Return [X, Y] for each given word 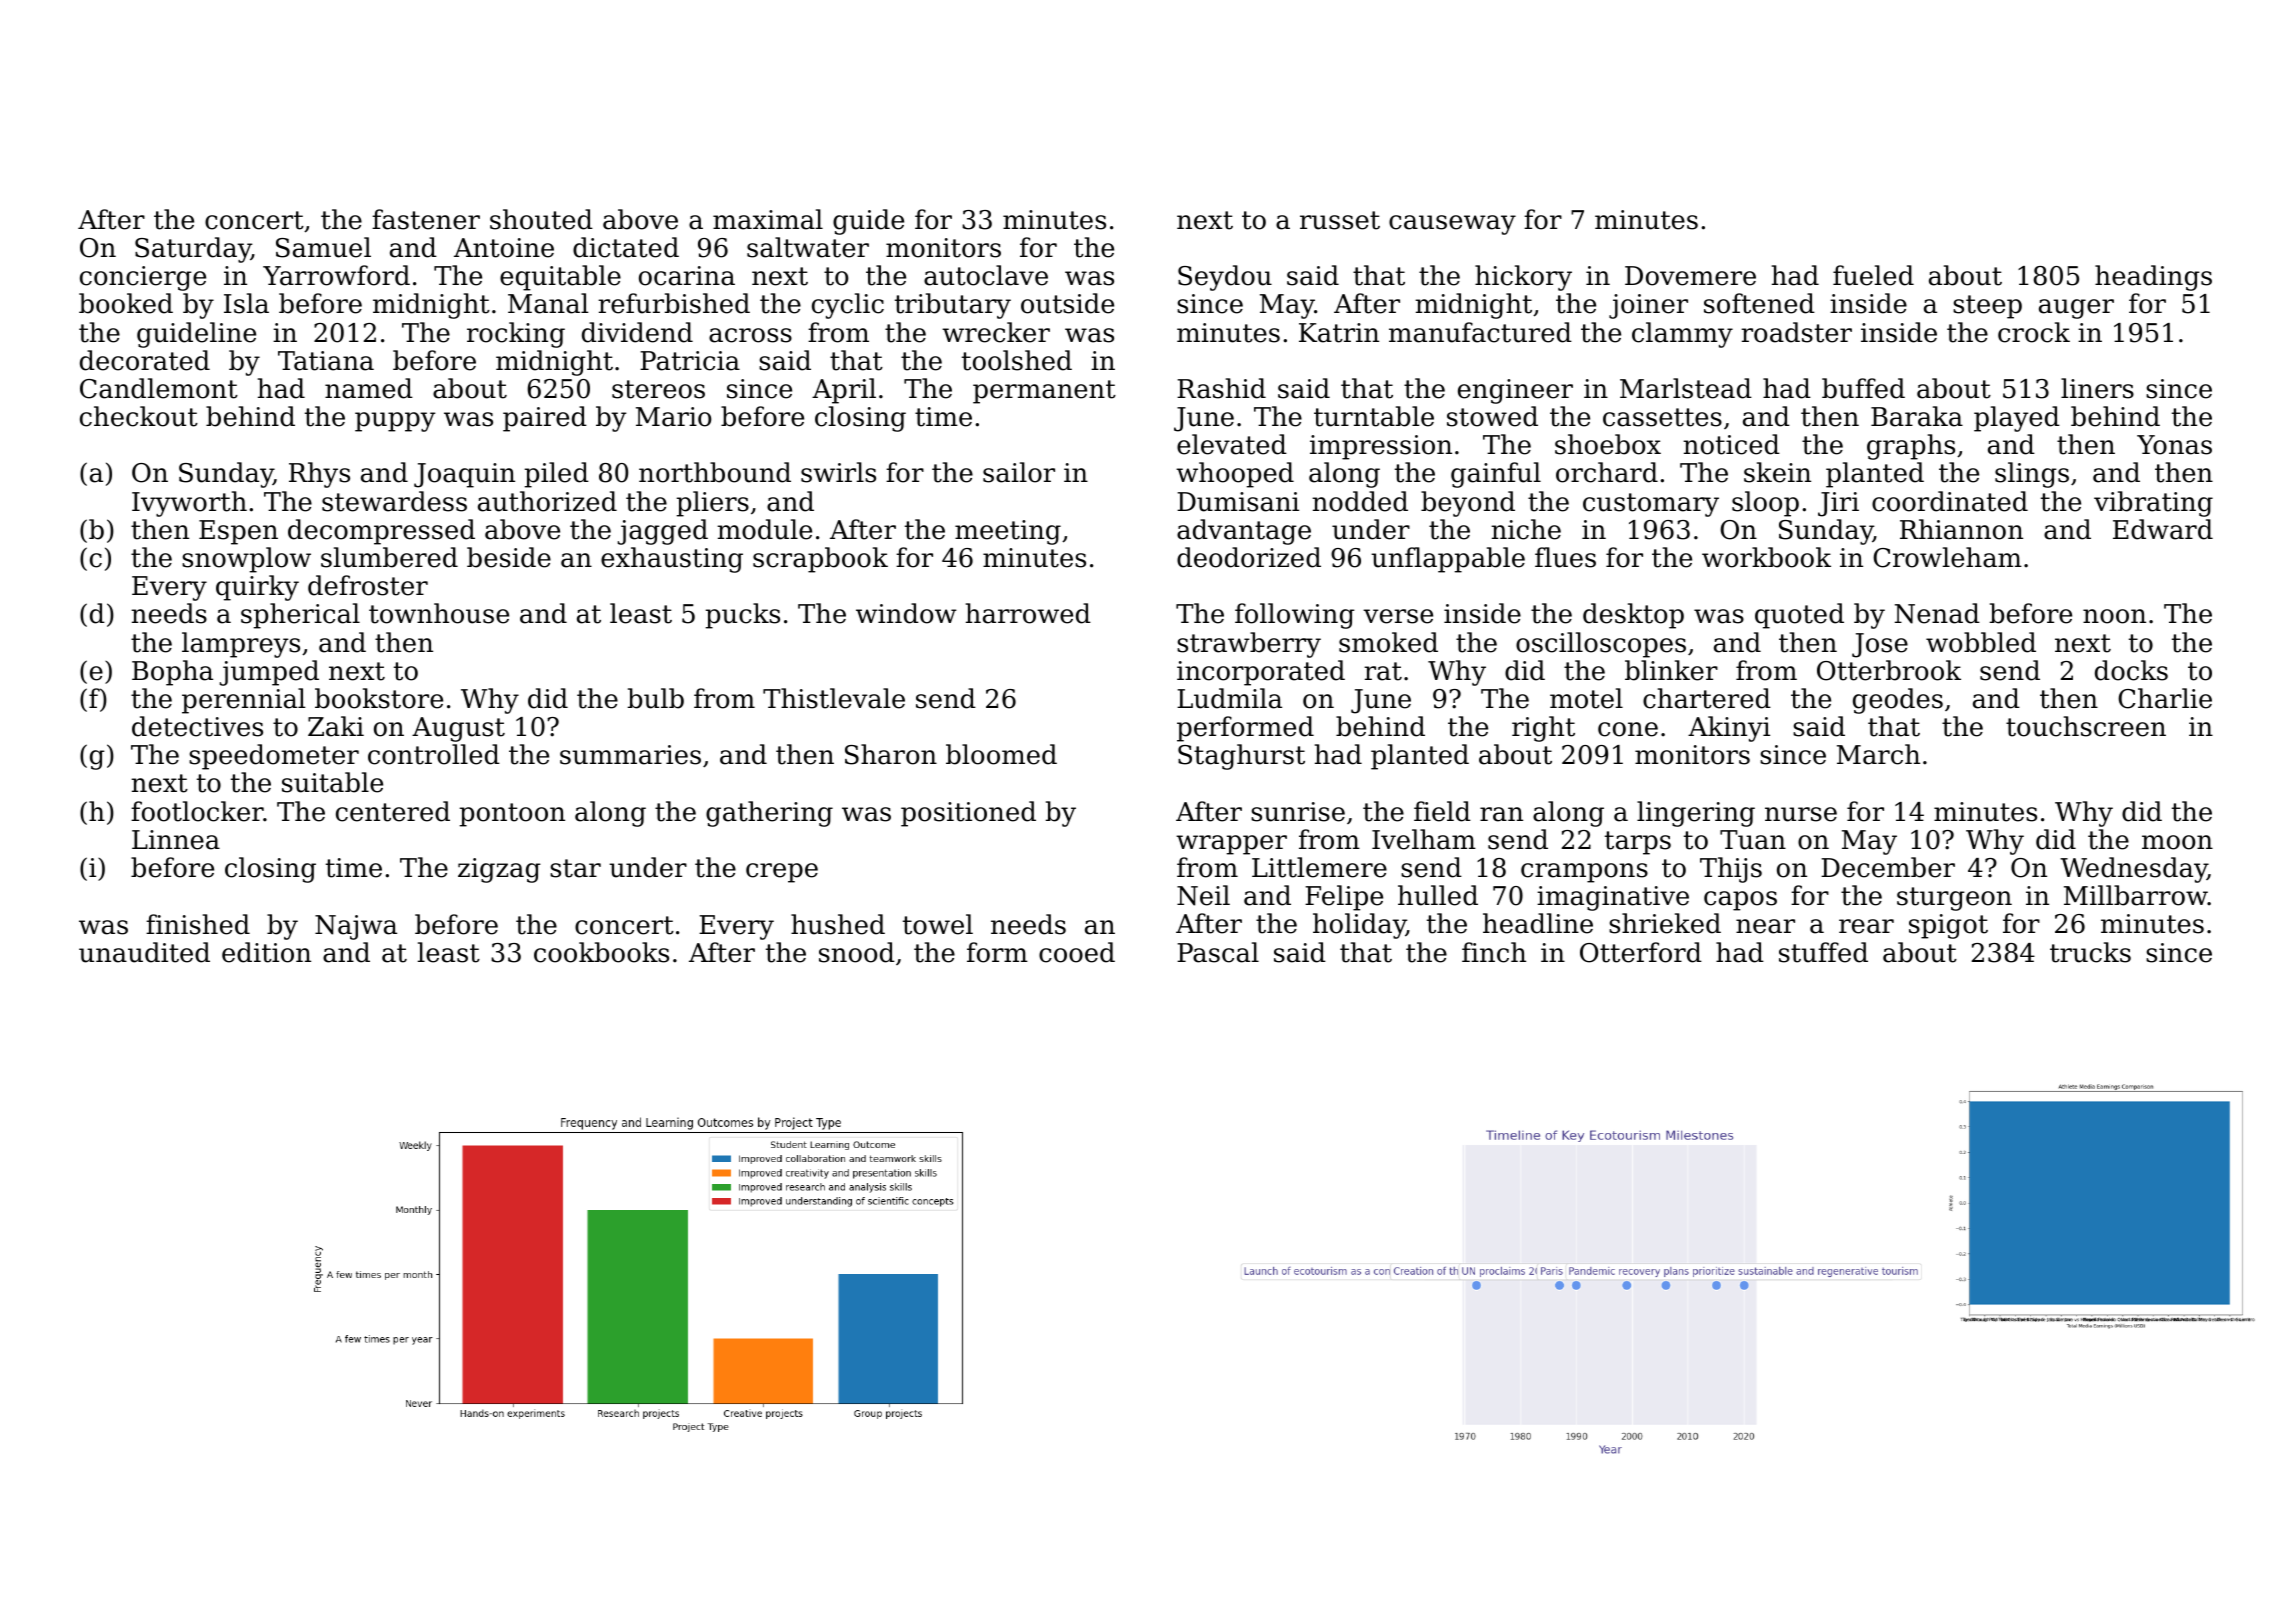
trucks [2090, 952]
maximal [768, 219]
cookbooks [601, 952]
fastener [426, 219]
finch [1494, 952]
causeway [1452, 225]
